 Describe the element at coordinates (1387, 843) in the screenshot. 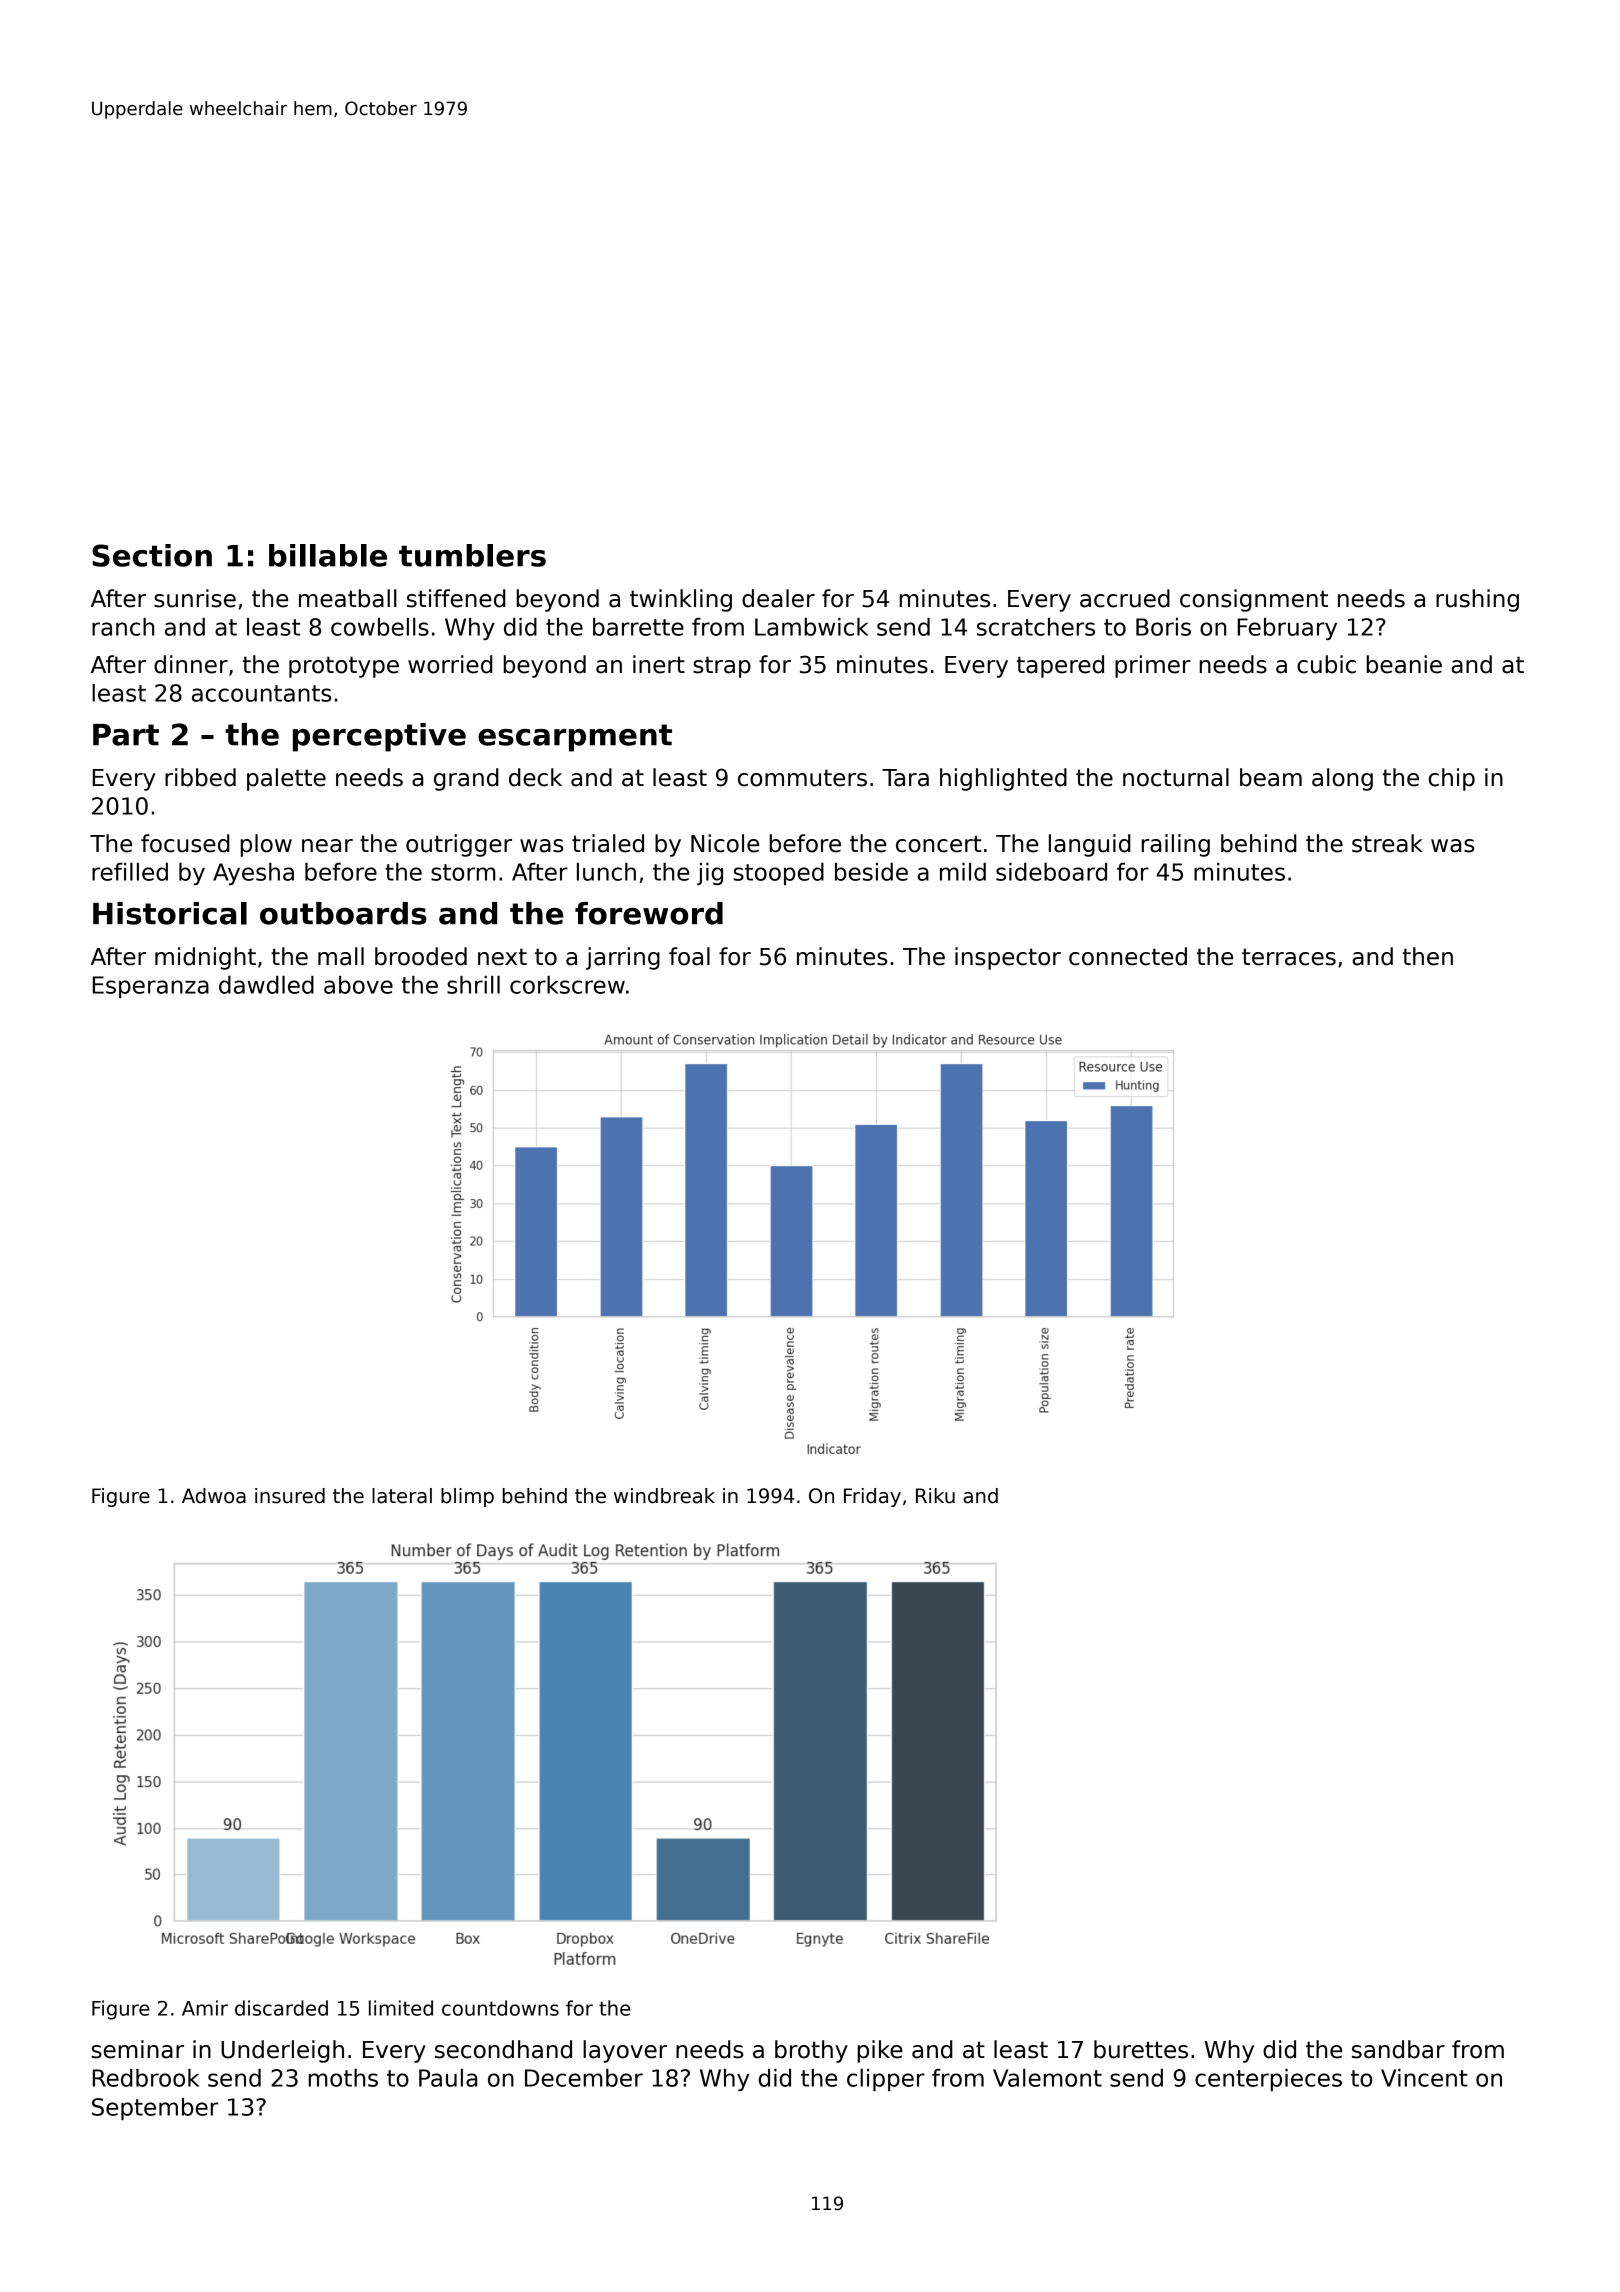

I see `streak` at that location.
